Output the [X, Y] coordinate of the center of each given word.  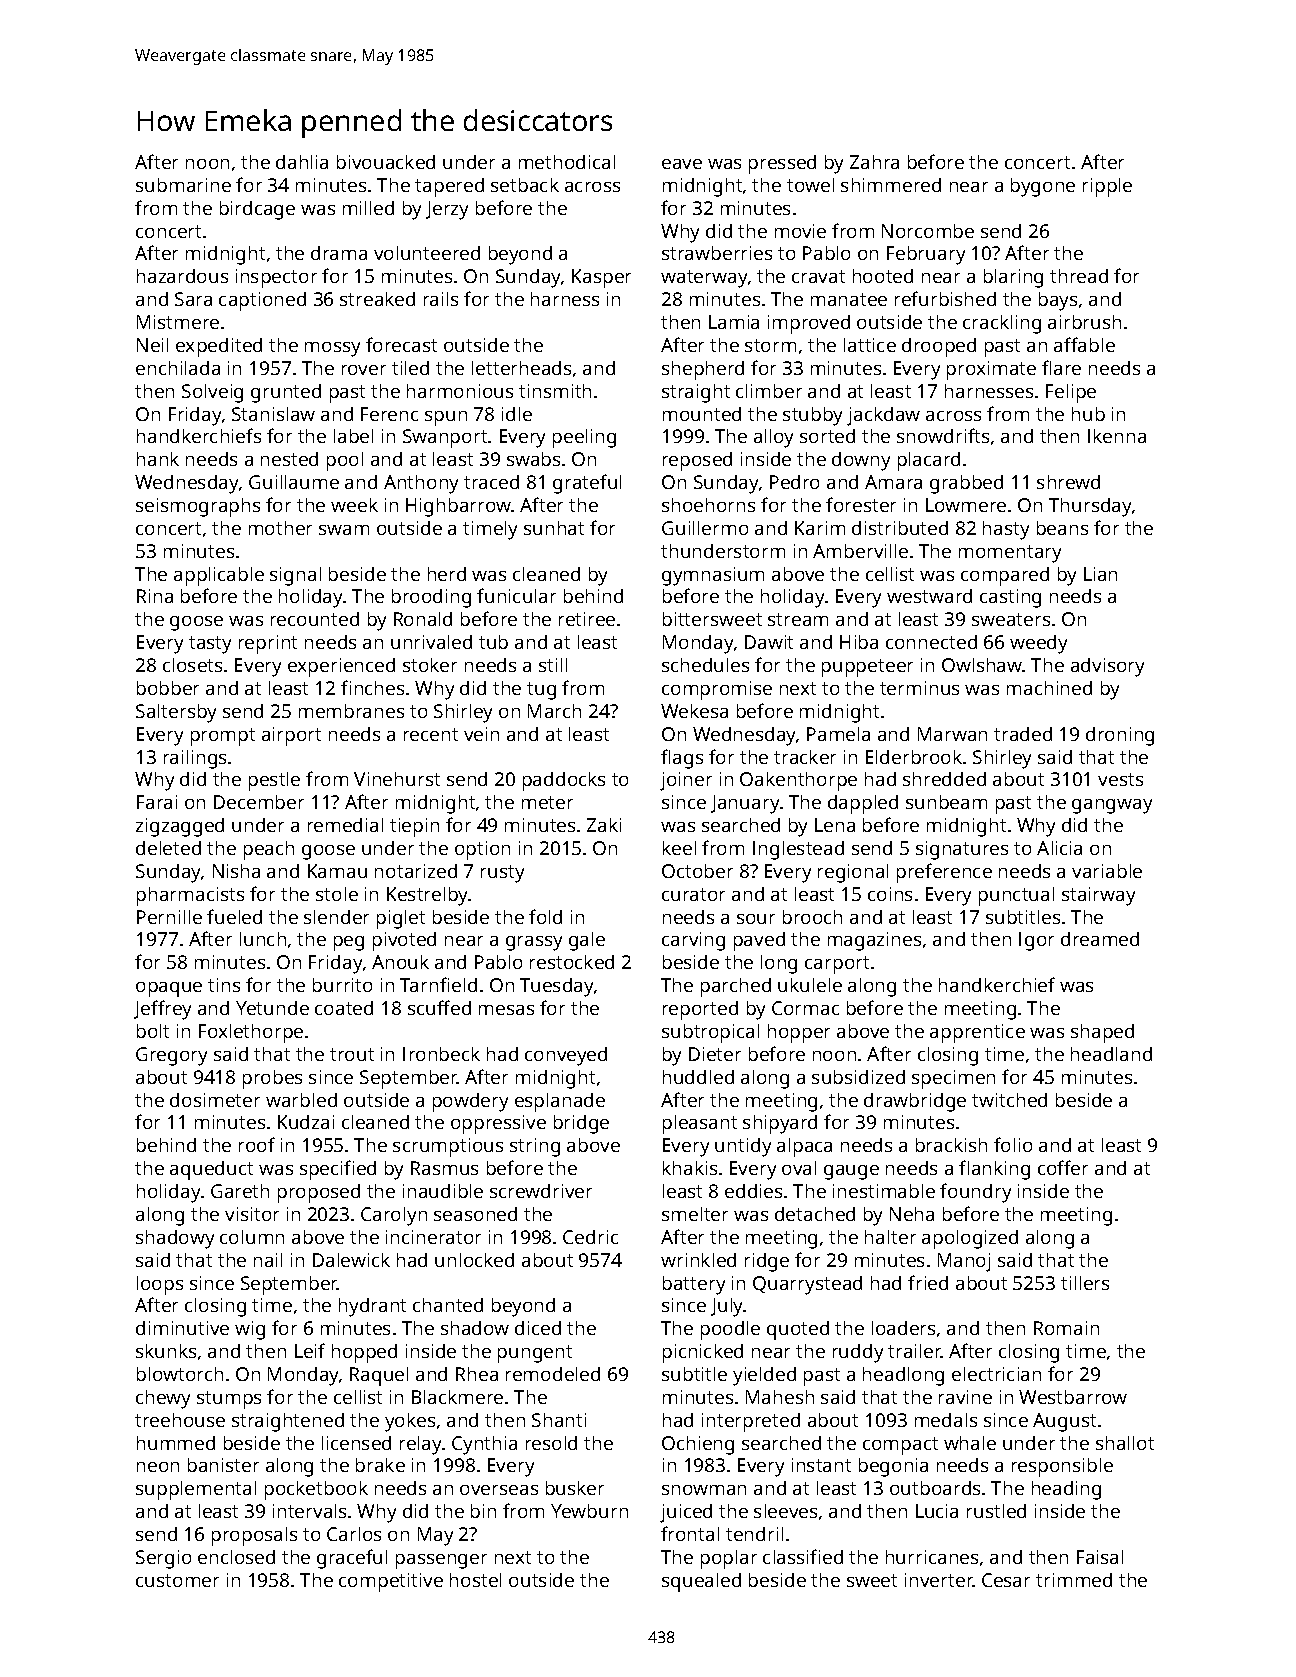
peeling [584, 438]
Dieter [715, 1054]
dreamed [1100, 939]
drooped [939, 347]
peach [269, 850]
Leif [310, 1350]
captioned [262, 301]
